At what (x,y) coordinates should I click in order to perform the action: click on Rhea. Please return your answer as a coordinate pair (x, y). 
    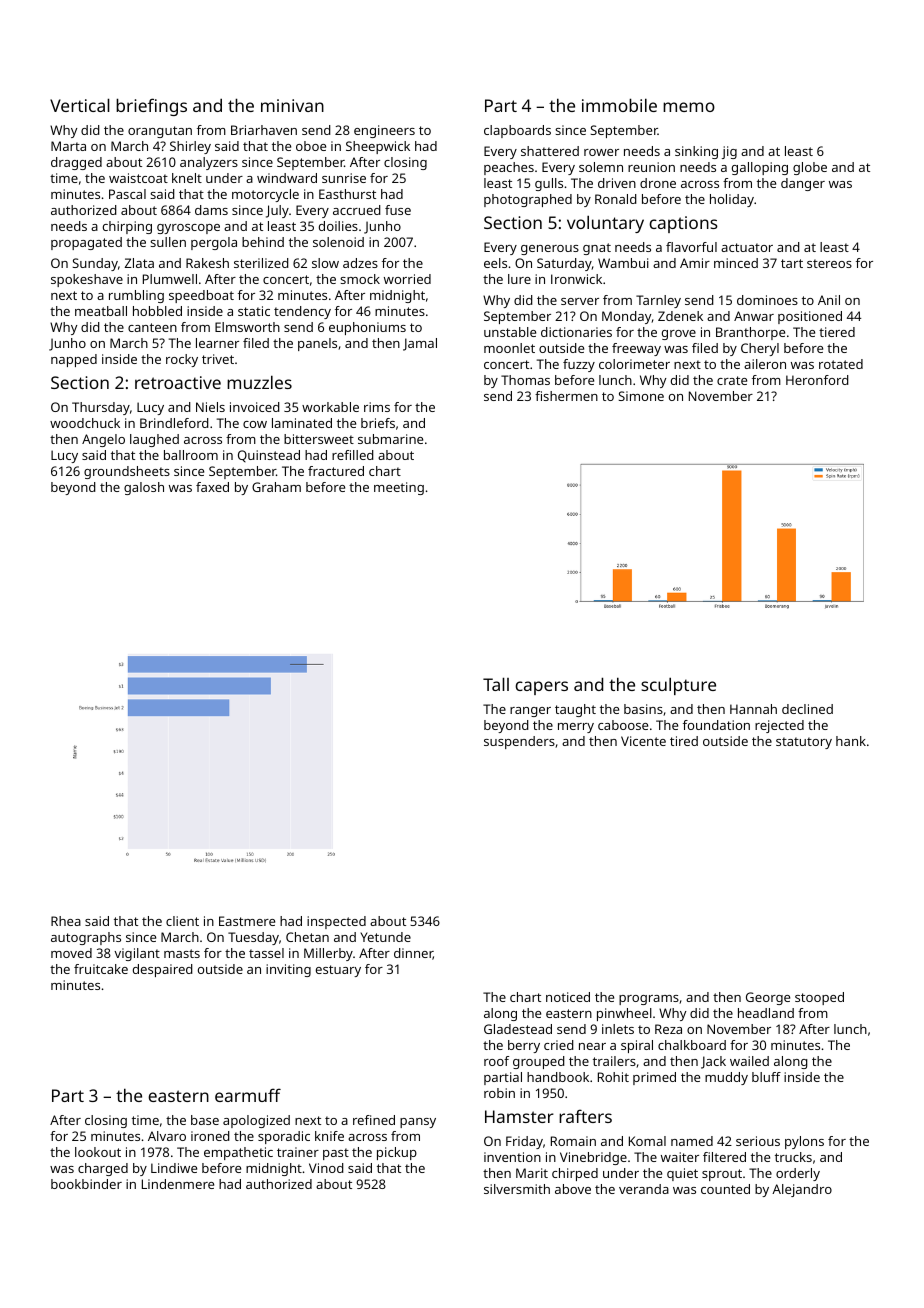
    Looking at the image, I should click on (66, 921).
